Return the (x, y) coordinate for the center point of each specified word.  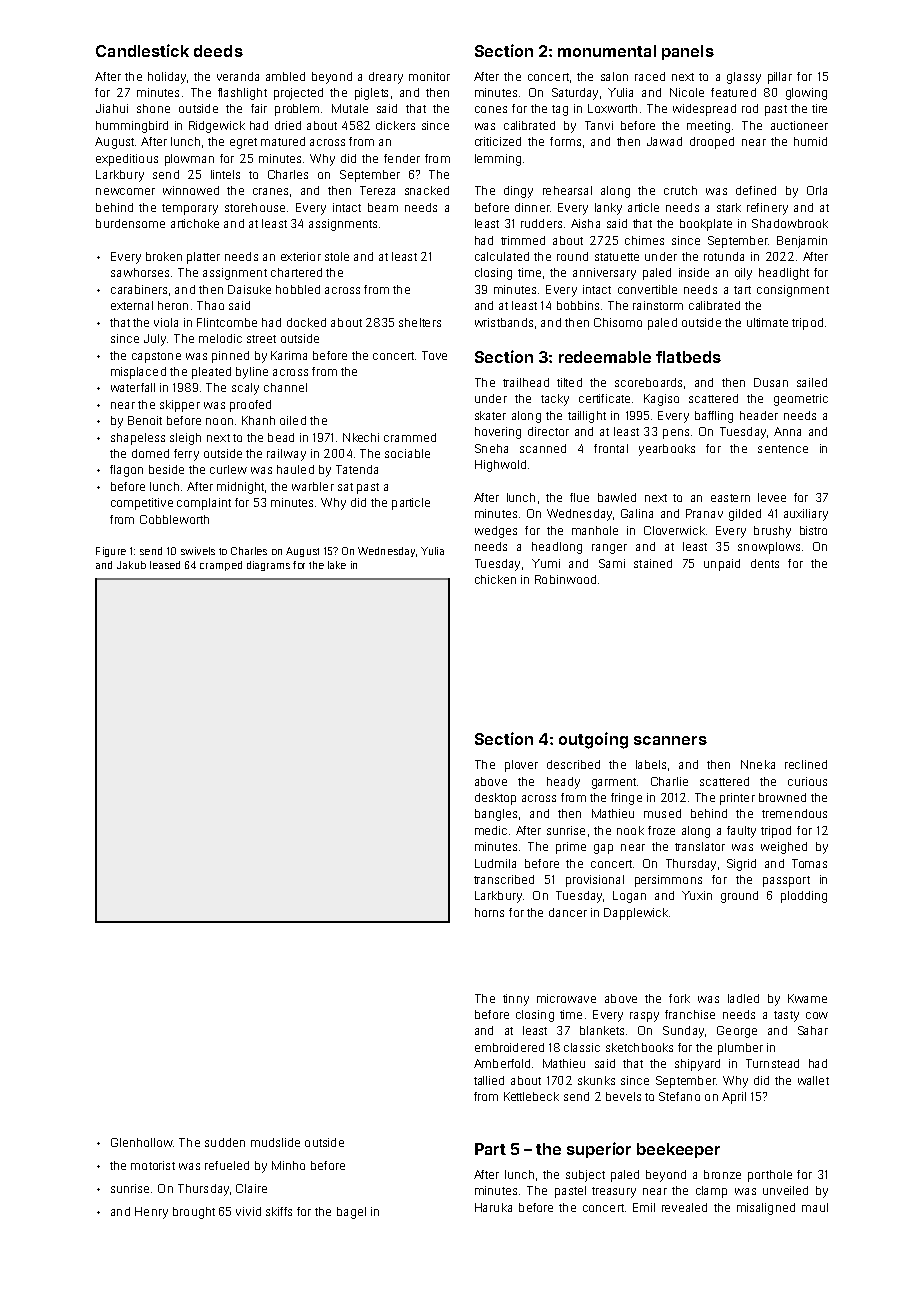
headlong (557, 548)
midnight (240, 488)
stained (653, 563)
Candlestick (142, 50)
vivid (248, 1211)
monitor (429, 76)
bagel (351, 1213)
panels (688, 52)
